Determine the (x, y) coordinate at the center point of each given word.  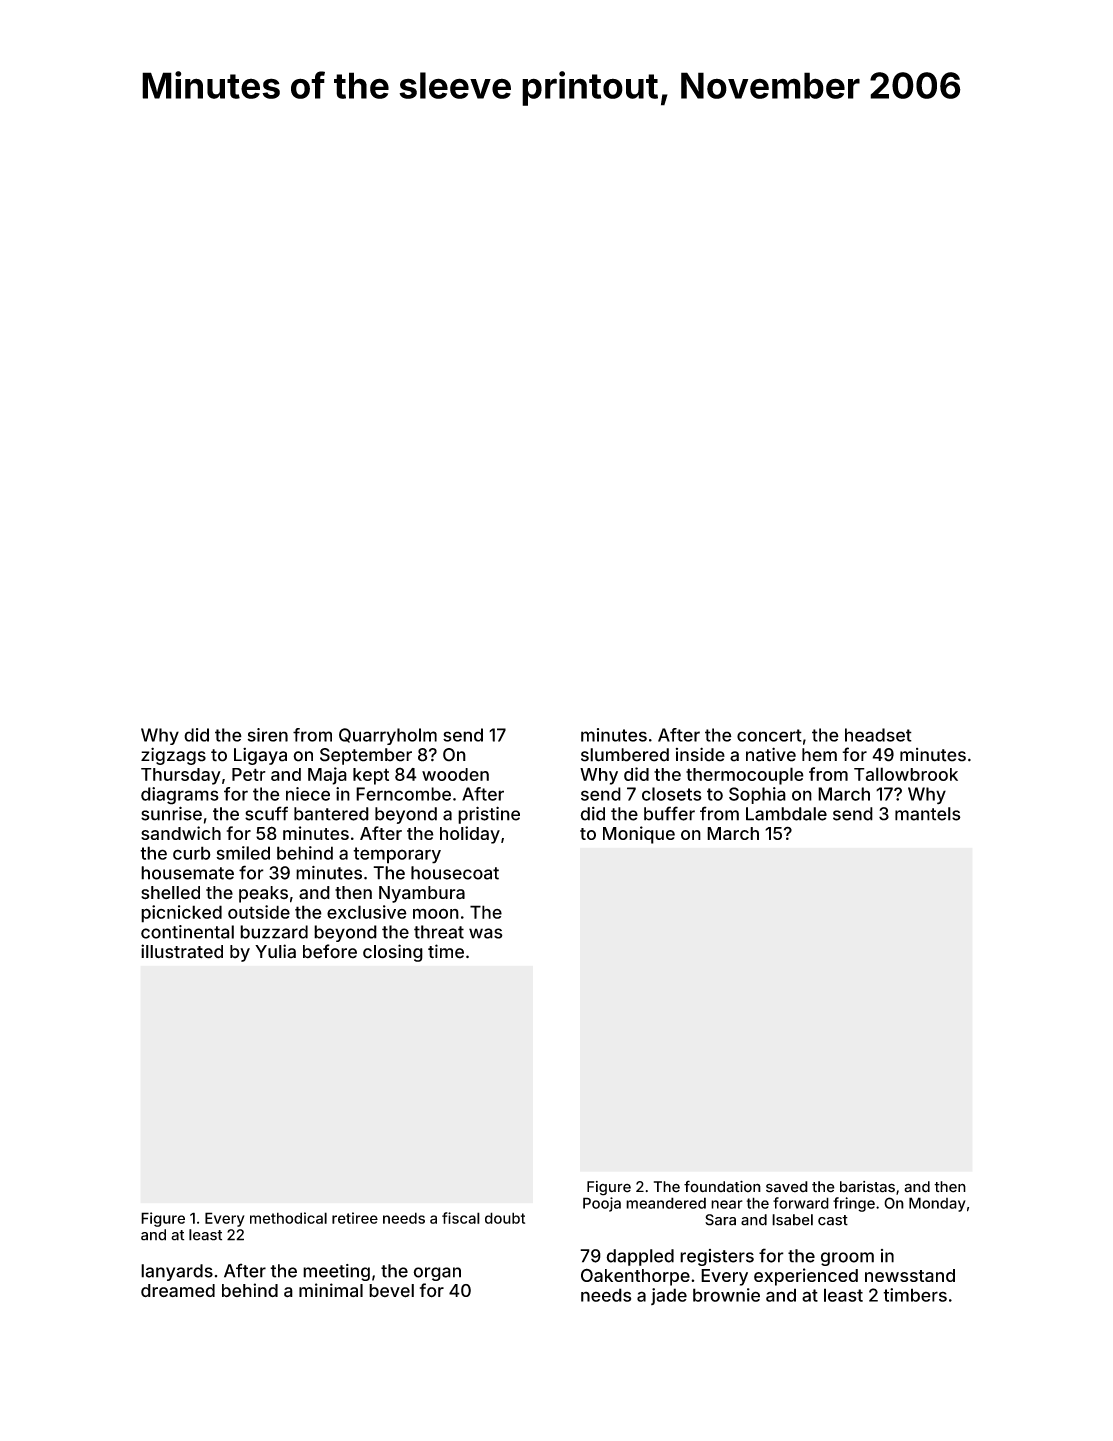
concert (769, 735)
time (446, 951)
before (330, 951)
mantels (928, 814)
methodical (288, 1218)
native (771, 754)
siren (268, 735)
